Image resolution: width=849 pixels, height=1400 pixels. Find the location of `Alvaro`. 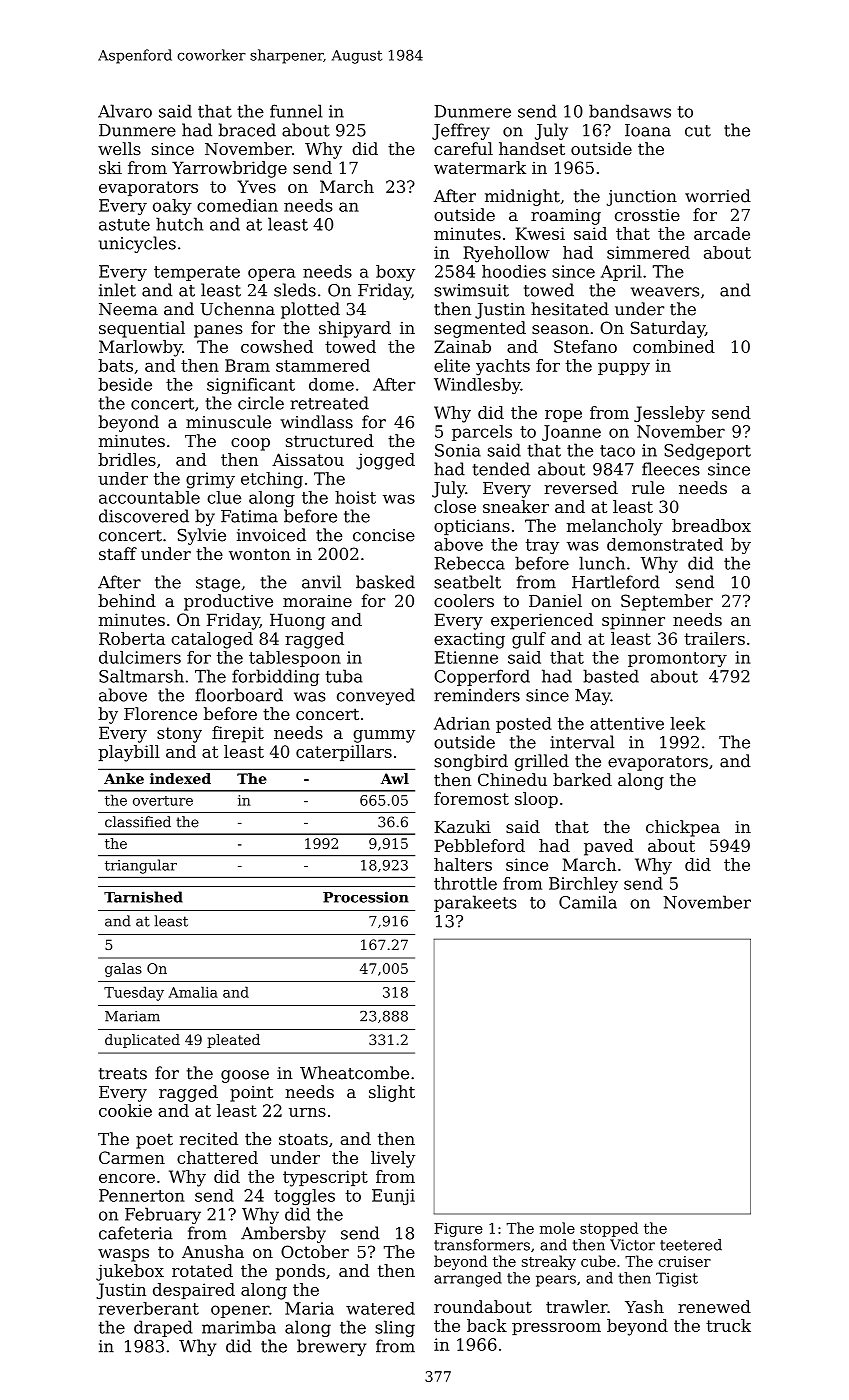

Alvaro is located at coordinates (125, 111).
